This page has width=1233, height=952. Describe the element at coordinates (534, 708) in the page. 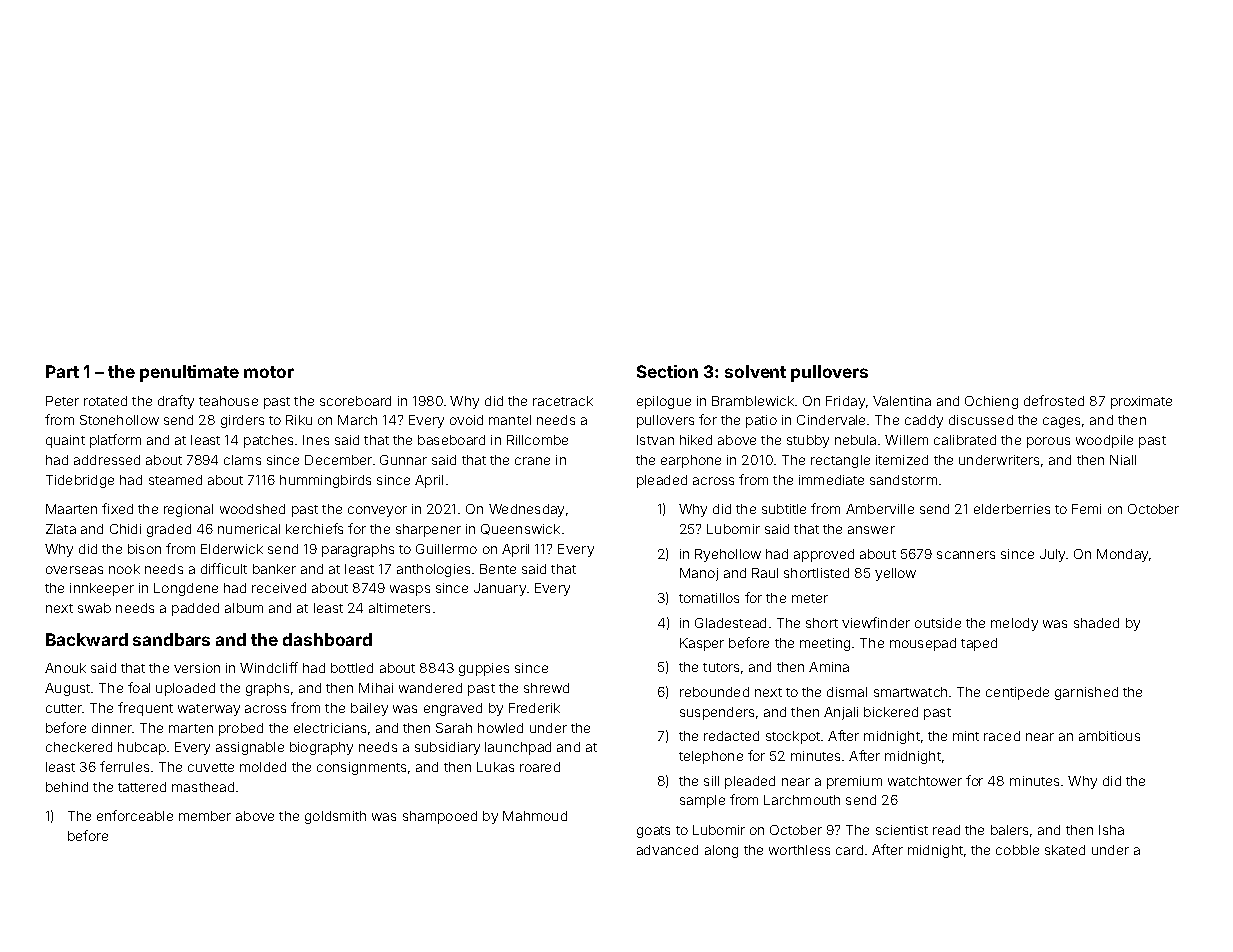

I see `Frederik` at that location.
